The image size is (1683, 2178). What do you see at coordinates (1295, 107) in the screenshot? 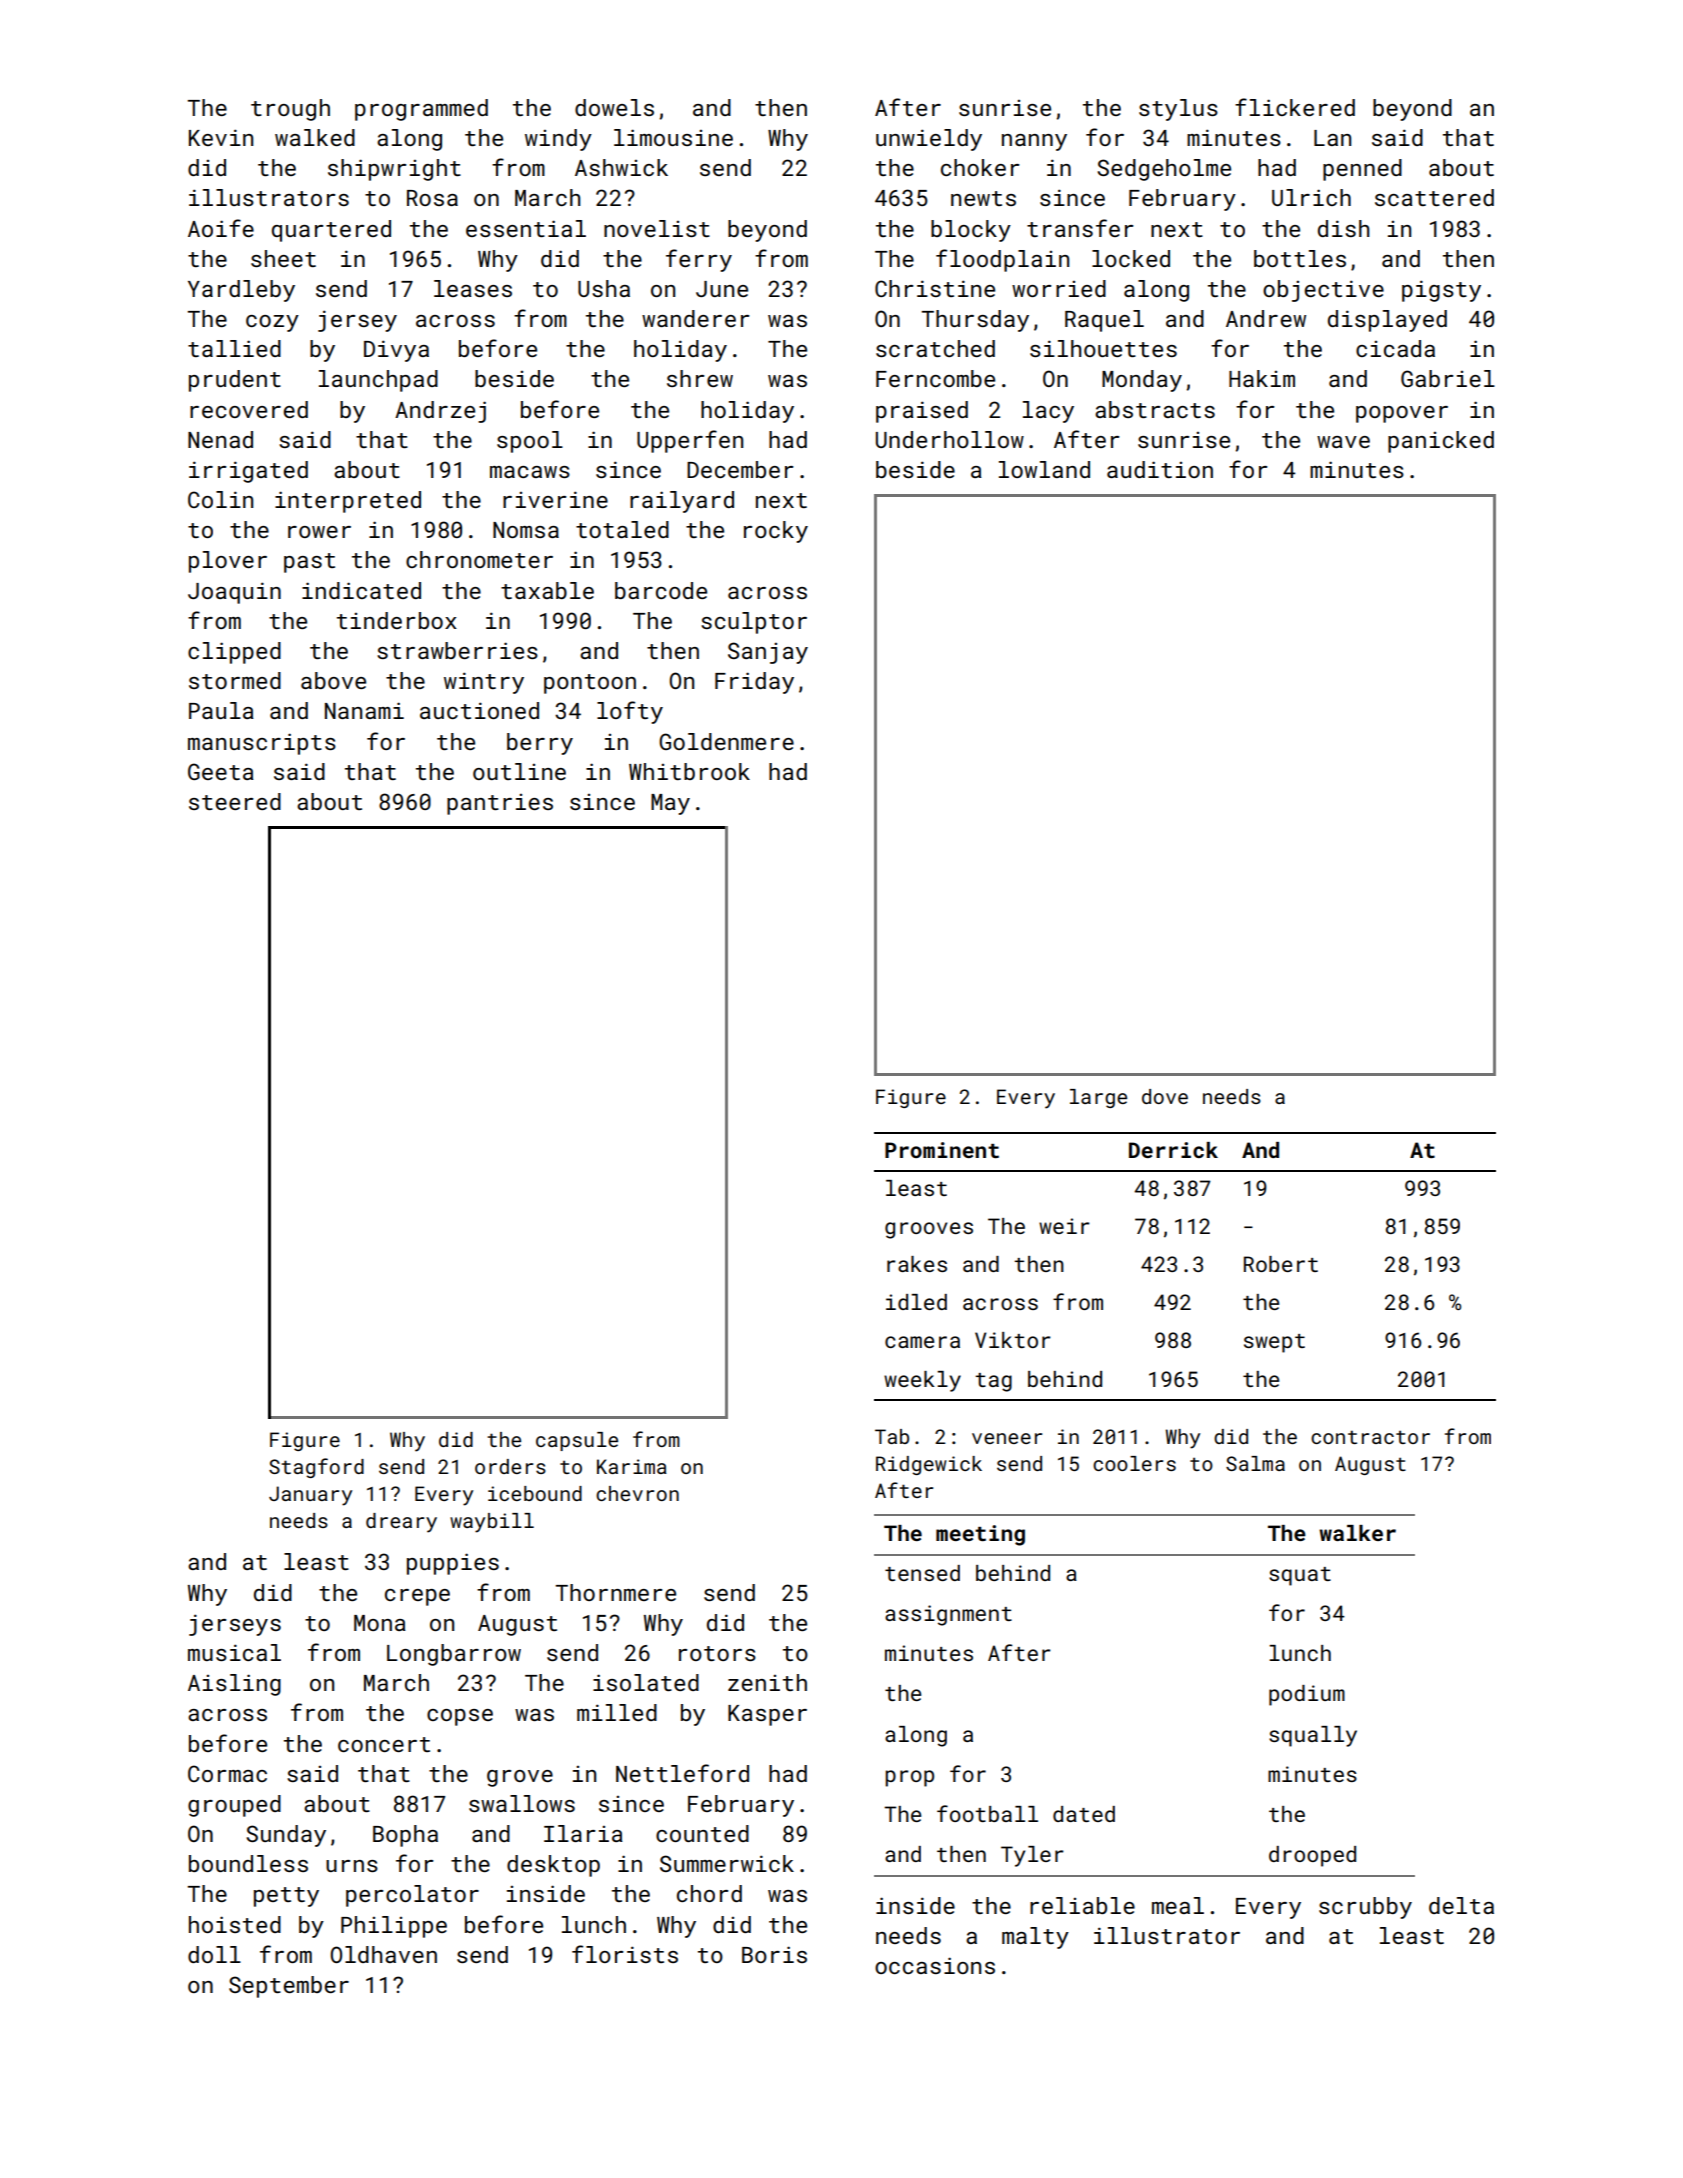
I see `flickered` at bounding box center [1295, 107].
